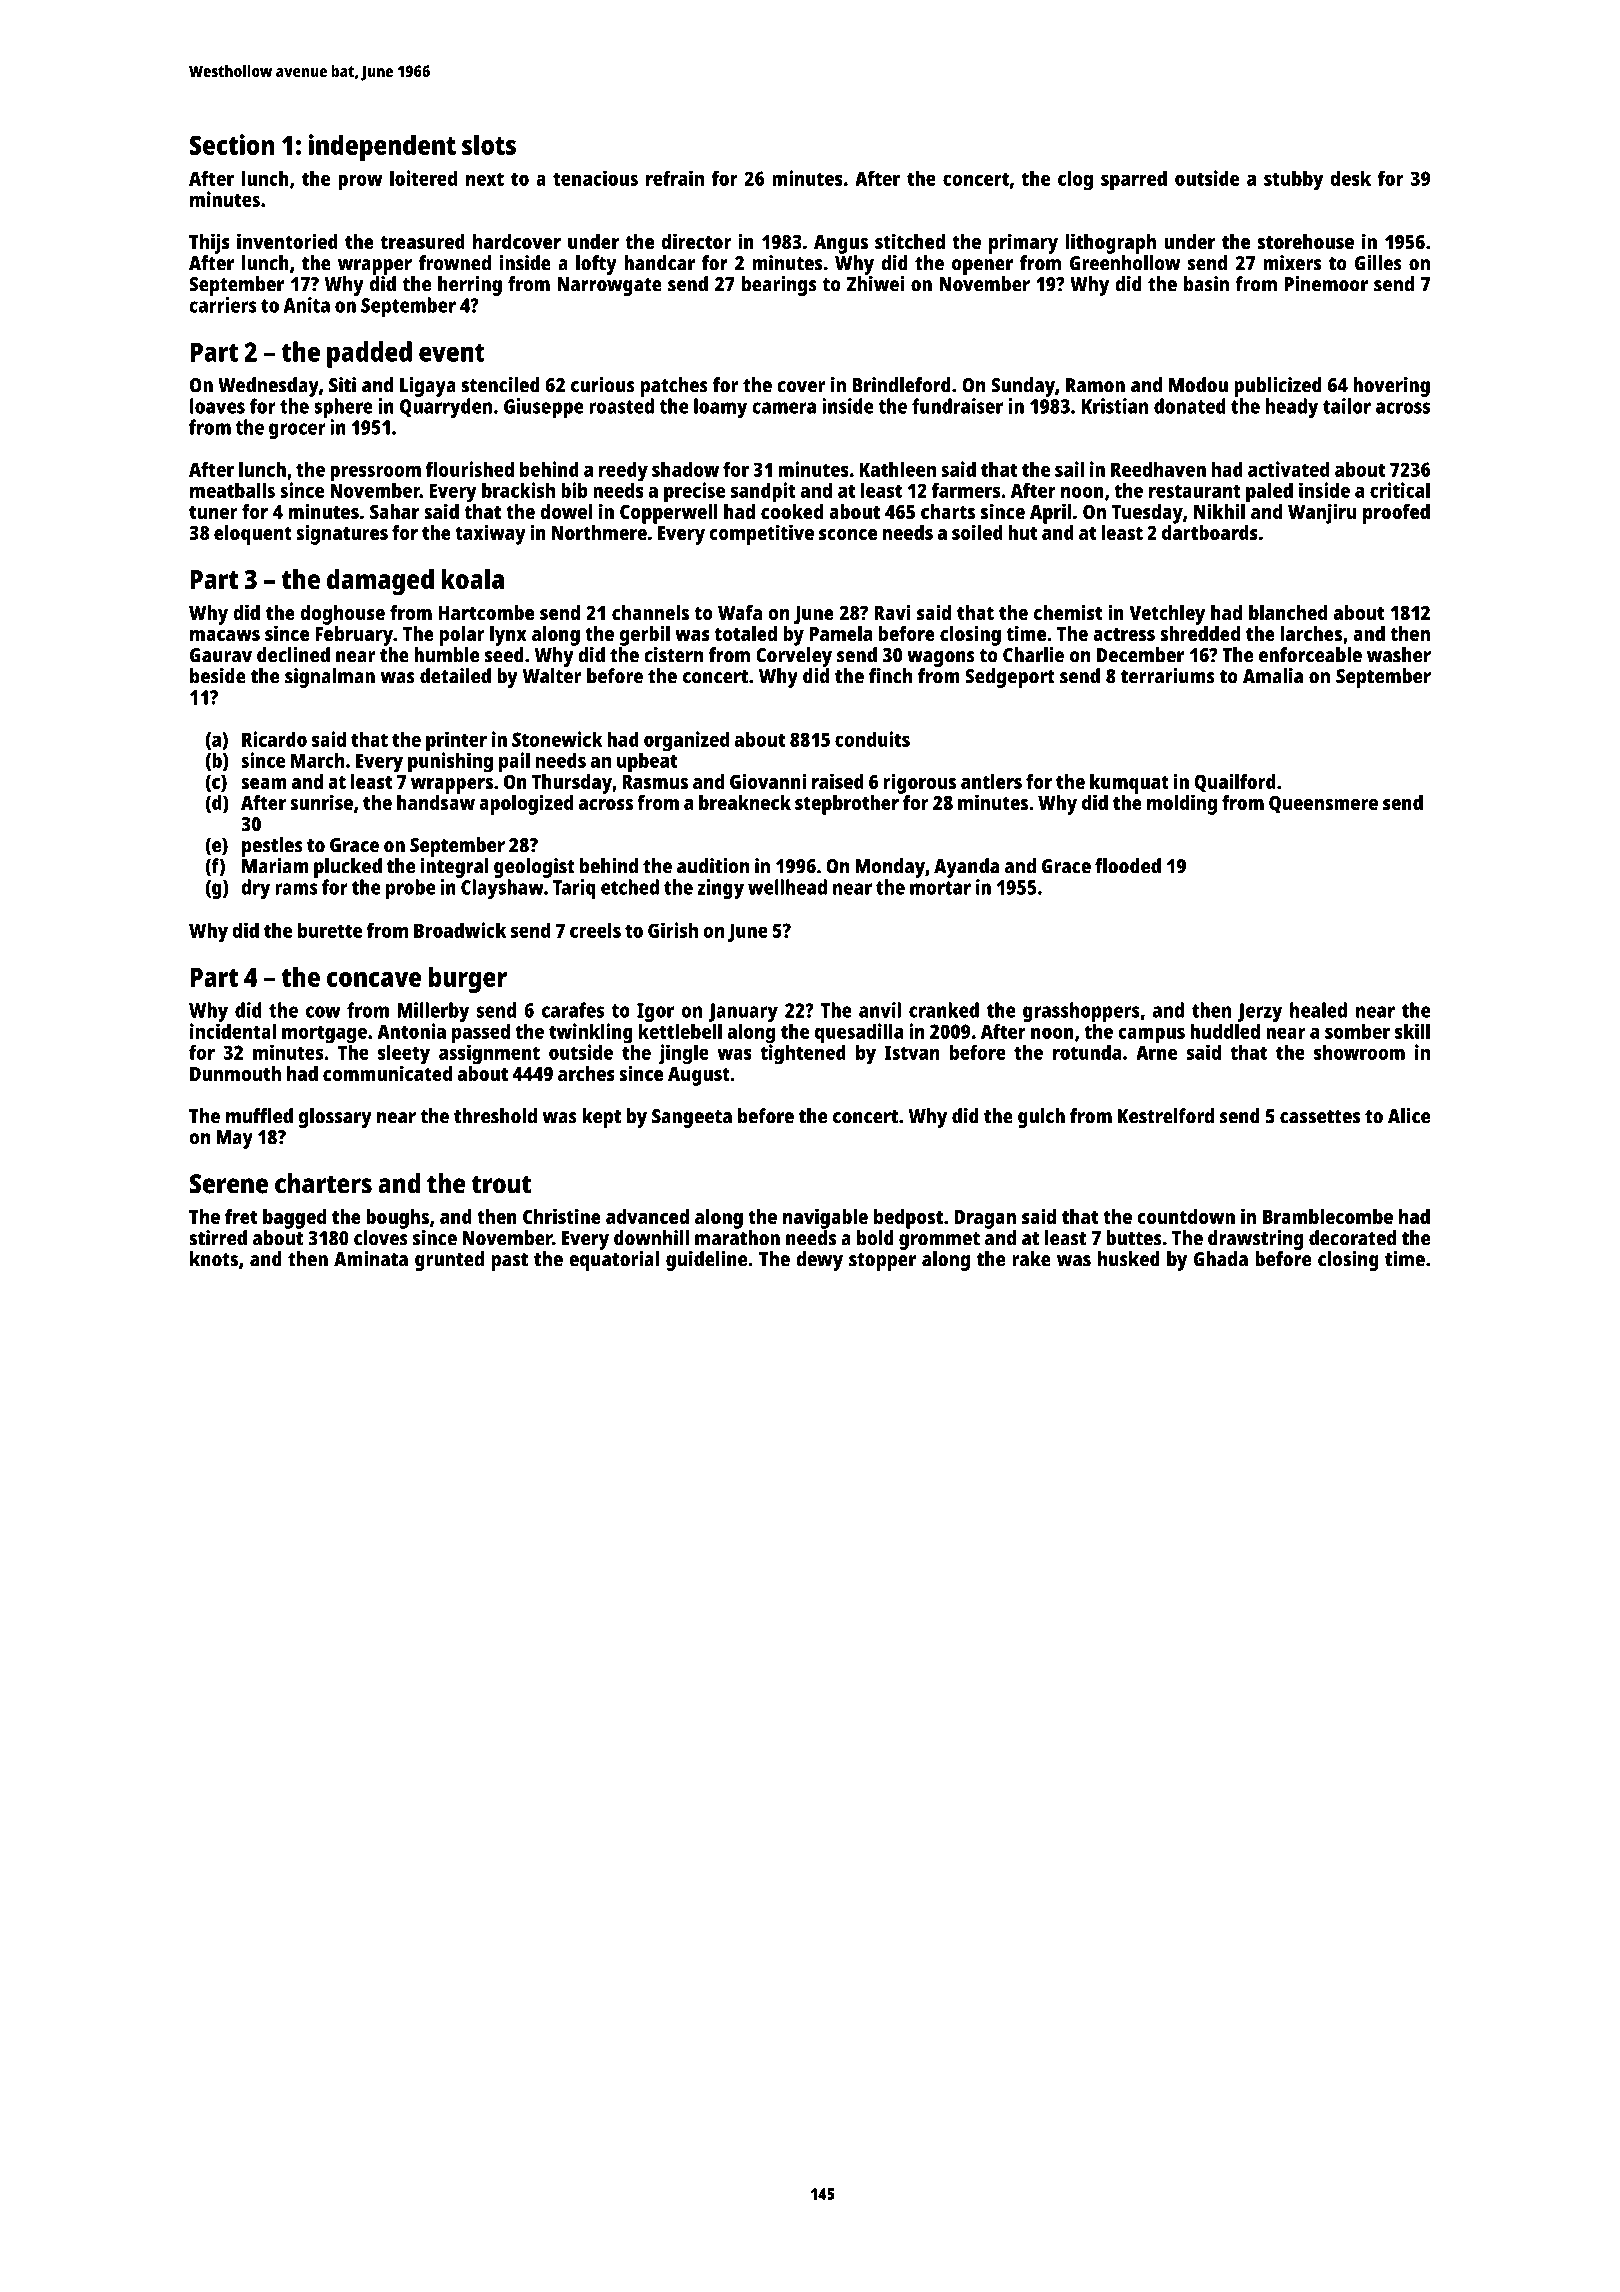 This screenshot has height=2292, width=1620. I want to click on koala, so click(472, 579).
